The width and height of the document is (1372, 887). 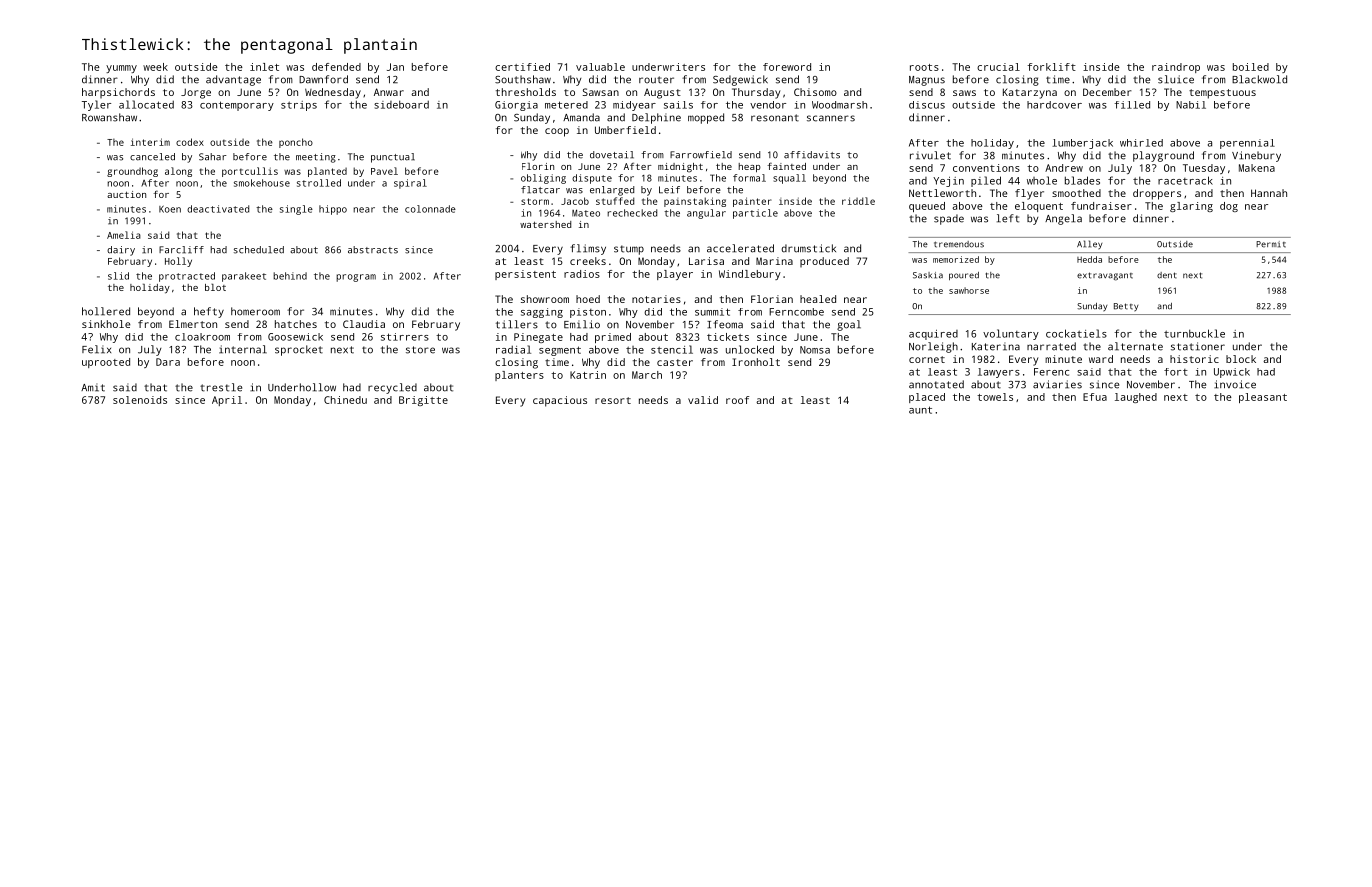 I want to click on scheduled, so click(x=259, y=250).
